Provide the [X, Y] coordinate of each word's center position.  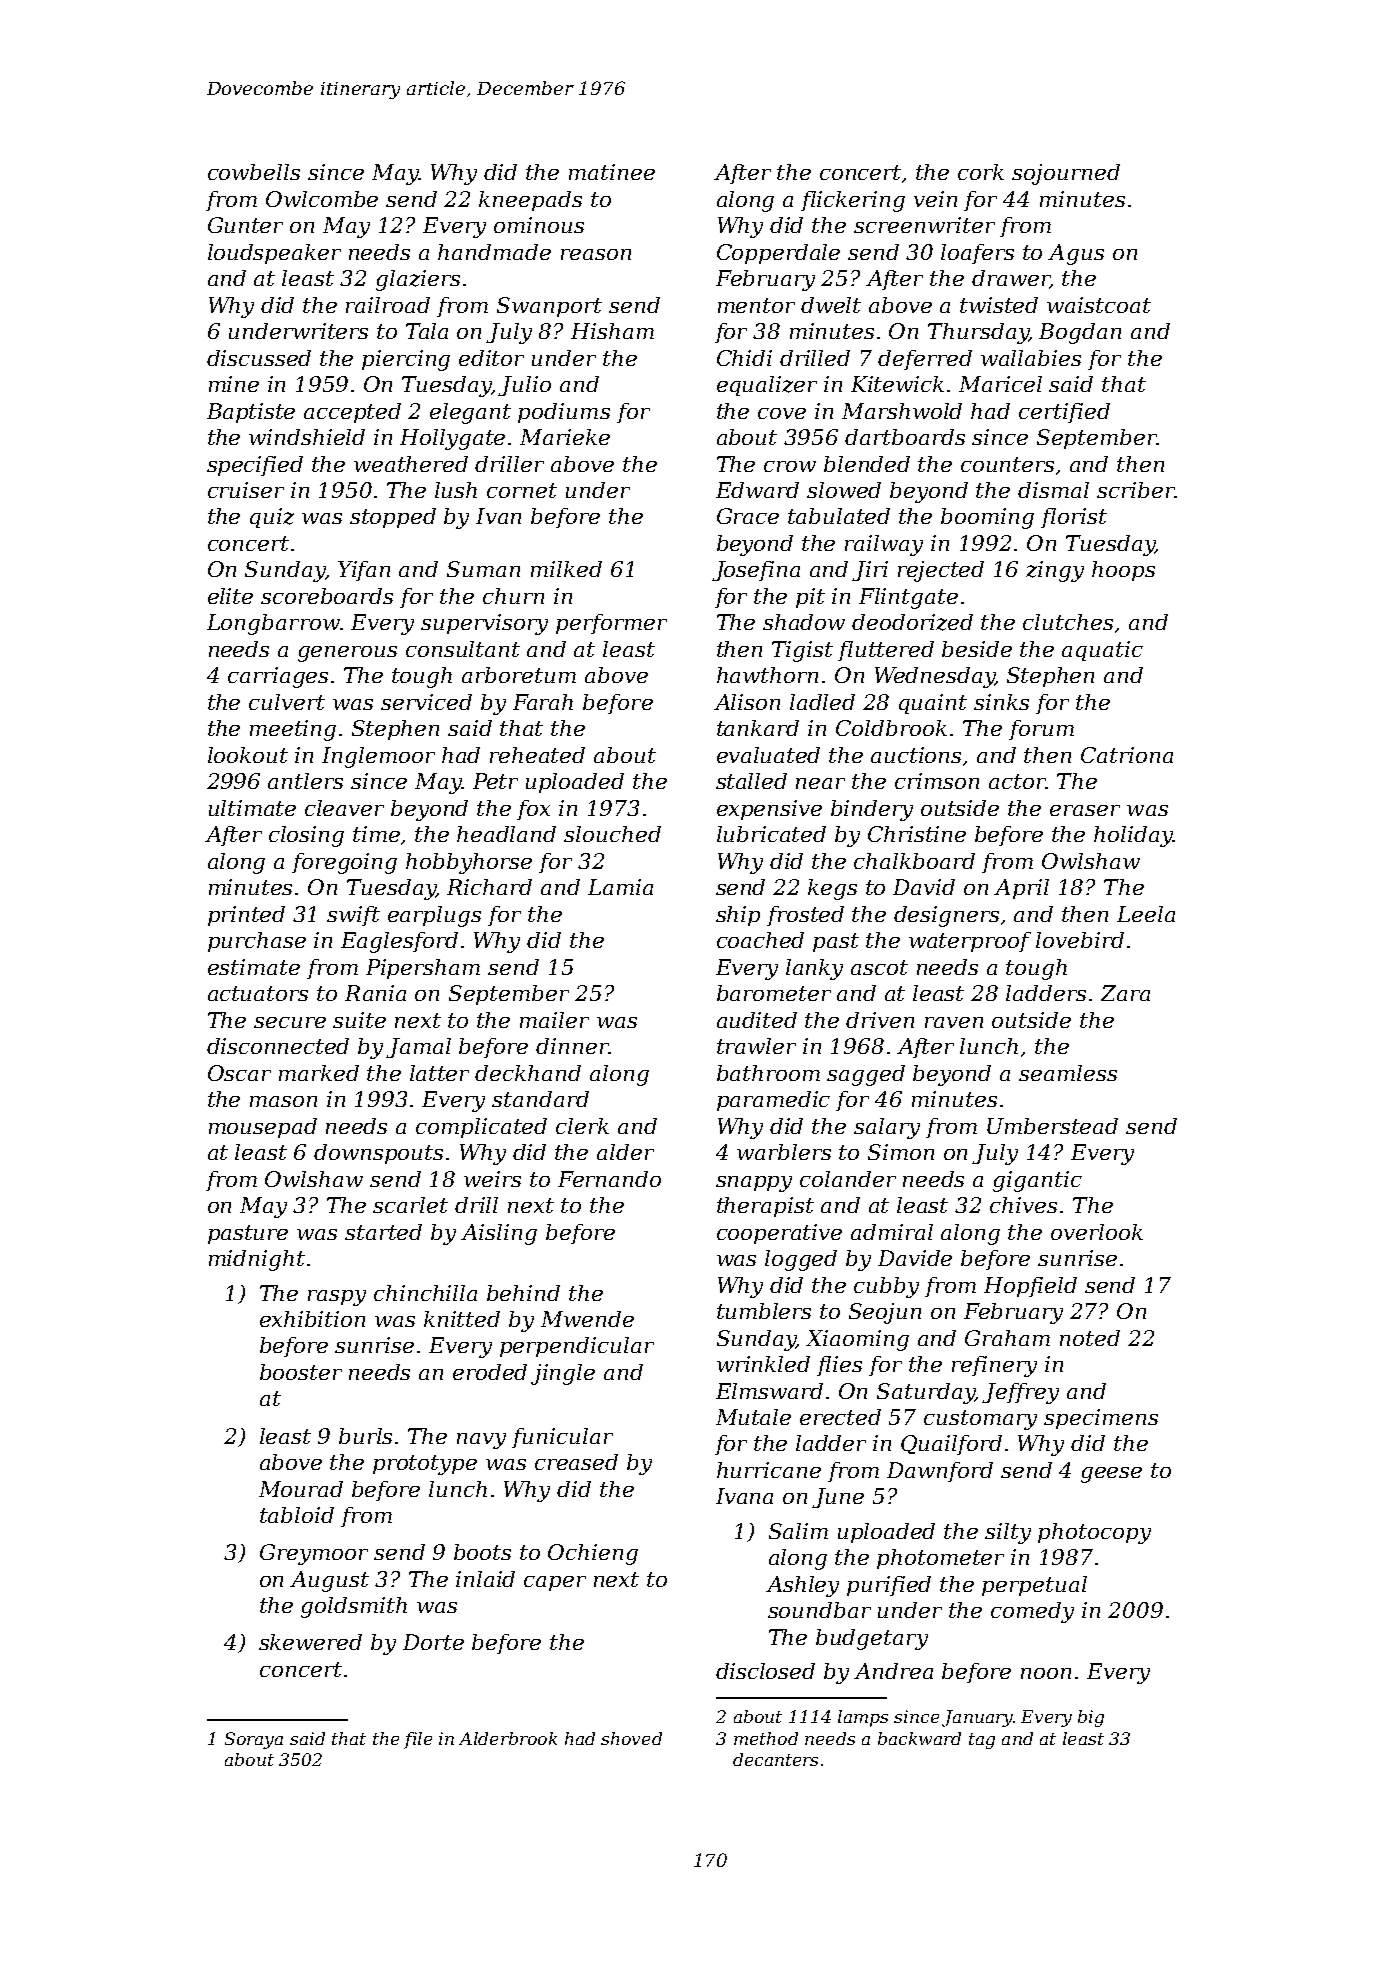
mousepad [263, 1128]
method [766, 1738]
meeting [293, 730]
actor [1017, 781]
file [418, 1740]
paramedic [773, 1101]
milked [566, 569]
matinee [612, 172]
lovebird [1080, 940]
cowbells [254, 172]
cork [981, 172]
